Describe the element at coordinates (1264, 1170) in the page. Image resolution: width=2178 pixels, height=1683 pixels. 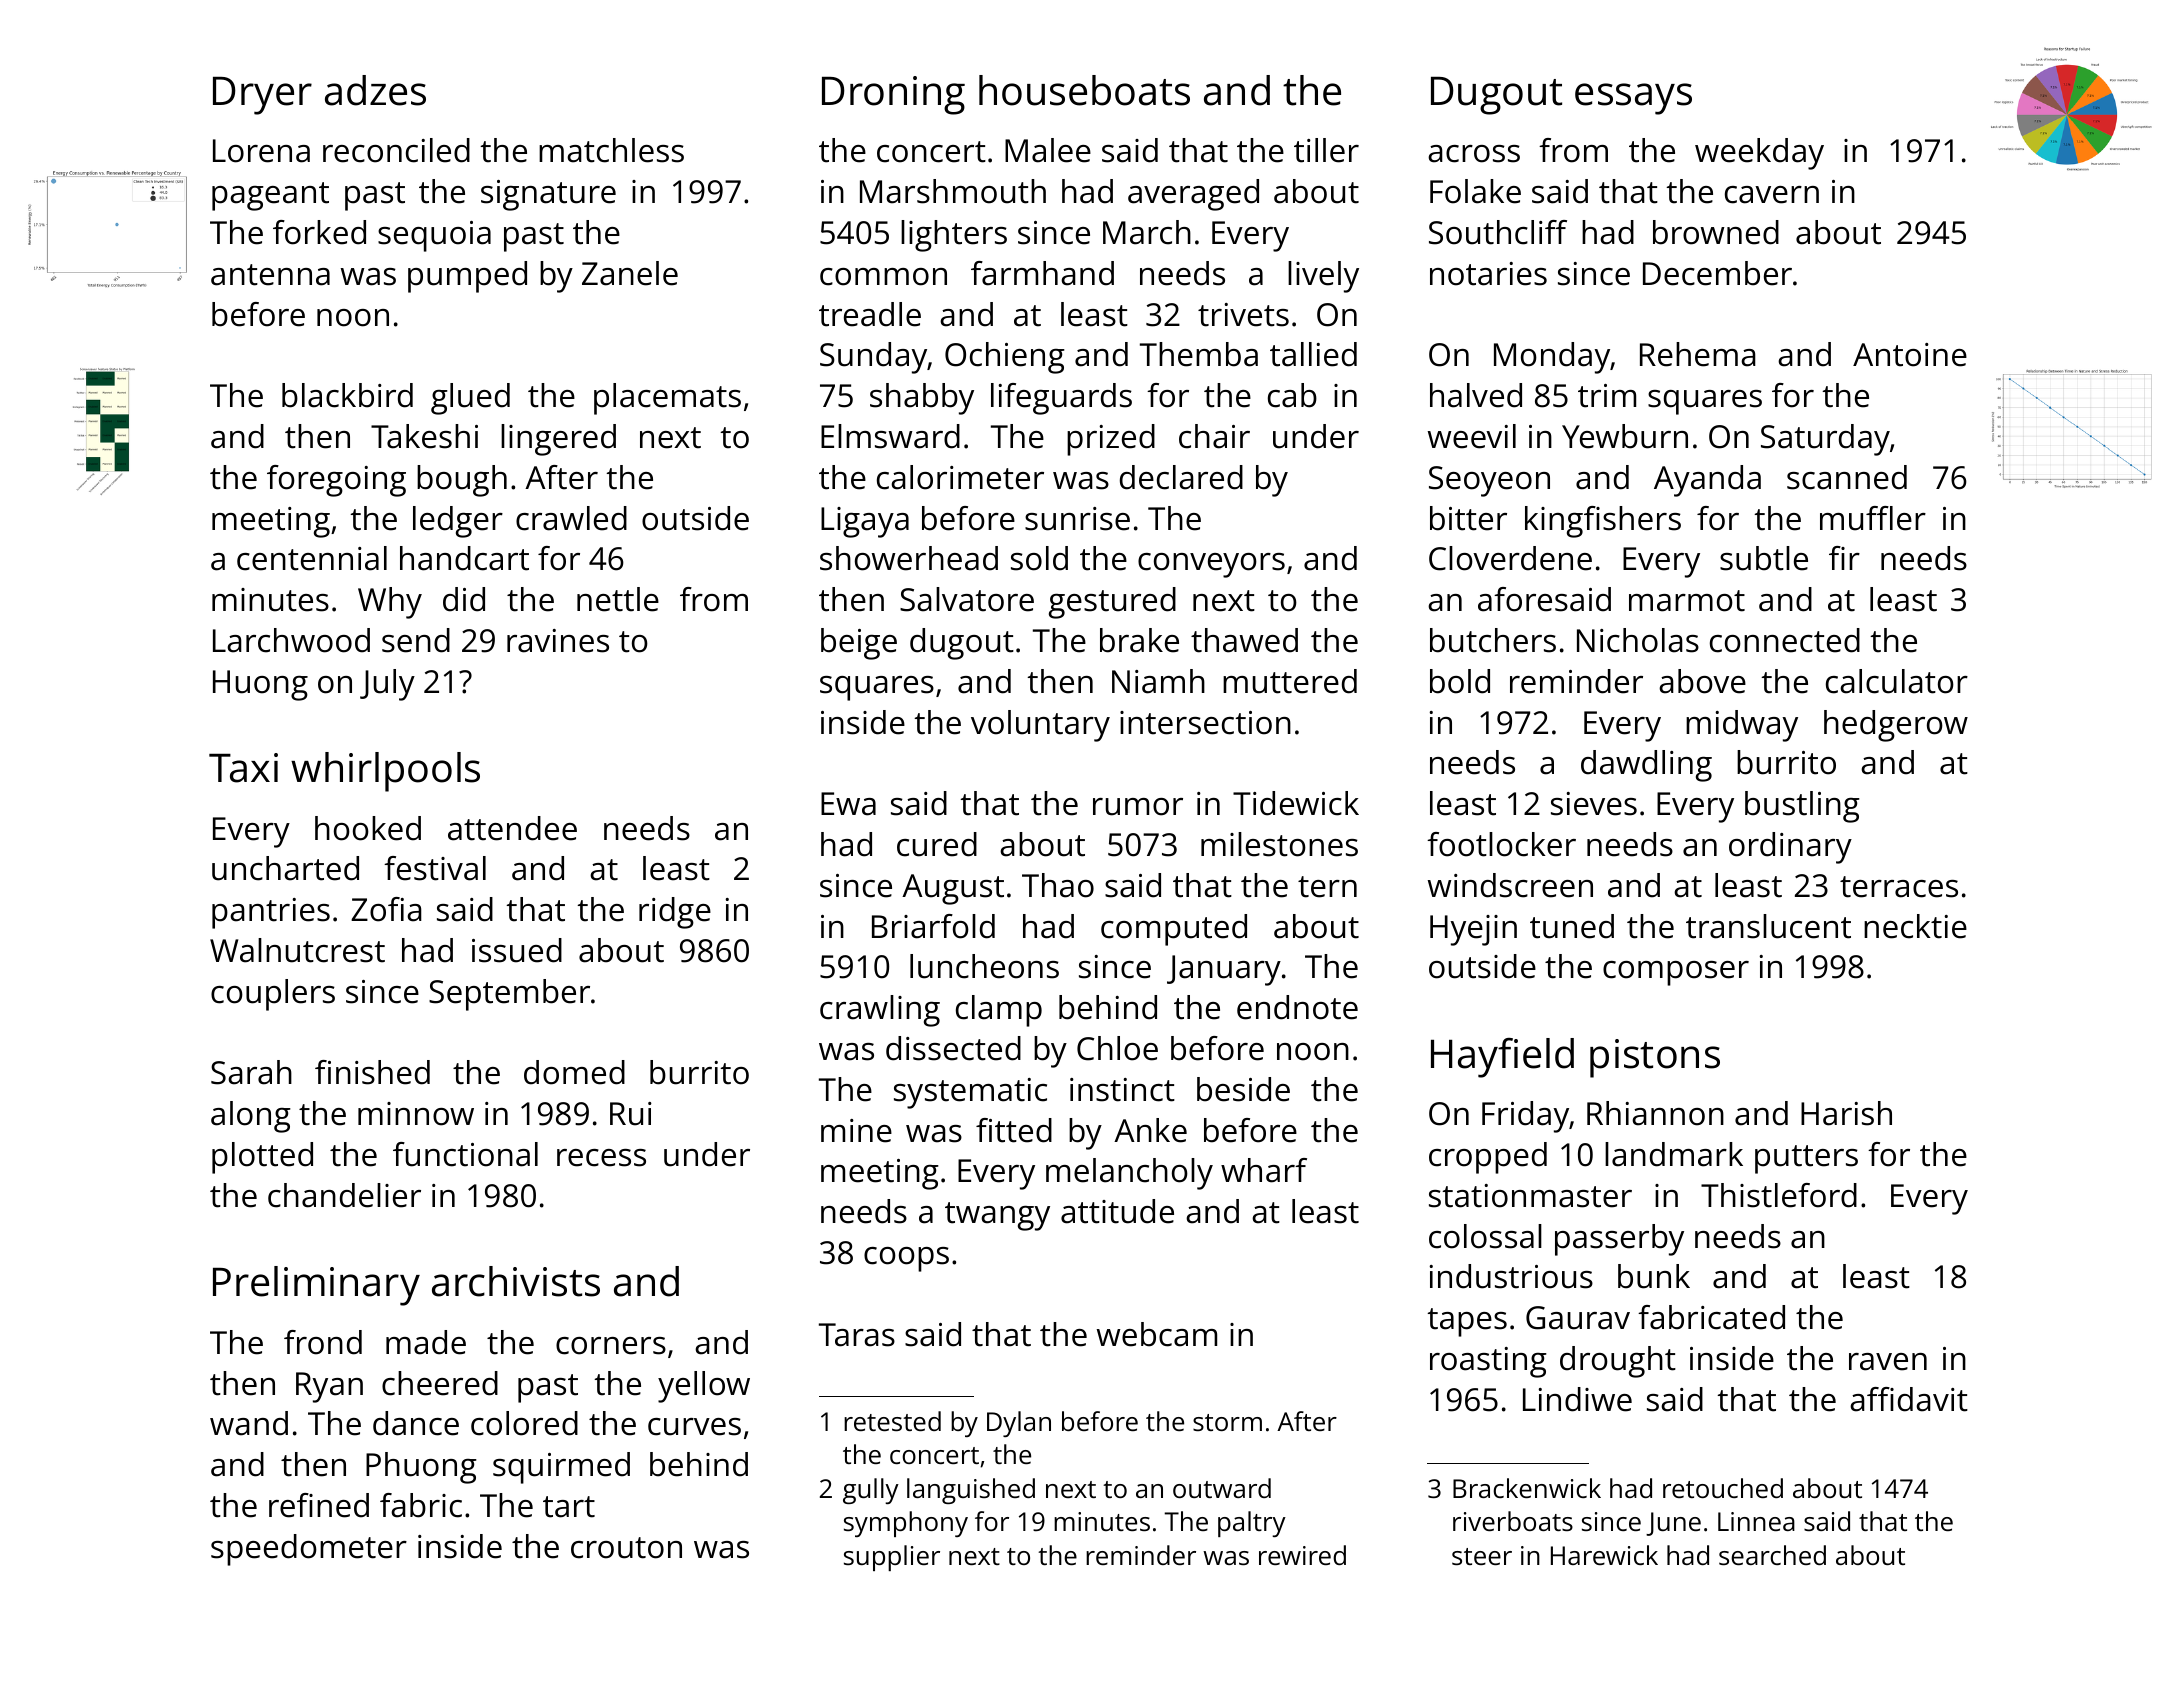
I see `wharf` at that location.
